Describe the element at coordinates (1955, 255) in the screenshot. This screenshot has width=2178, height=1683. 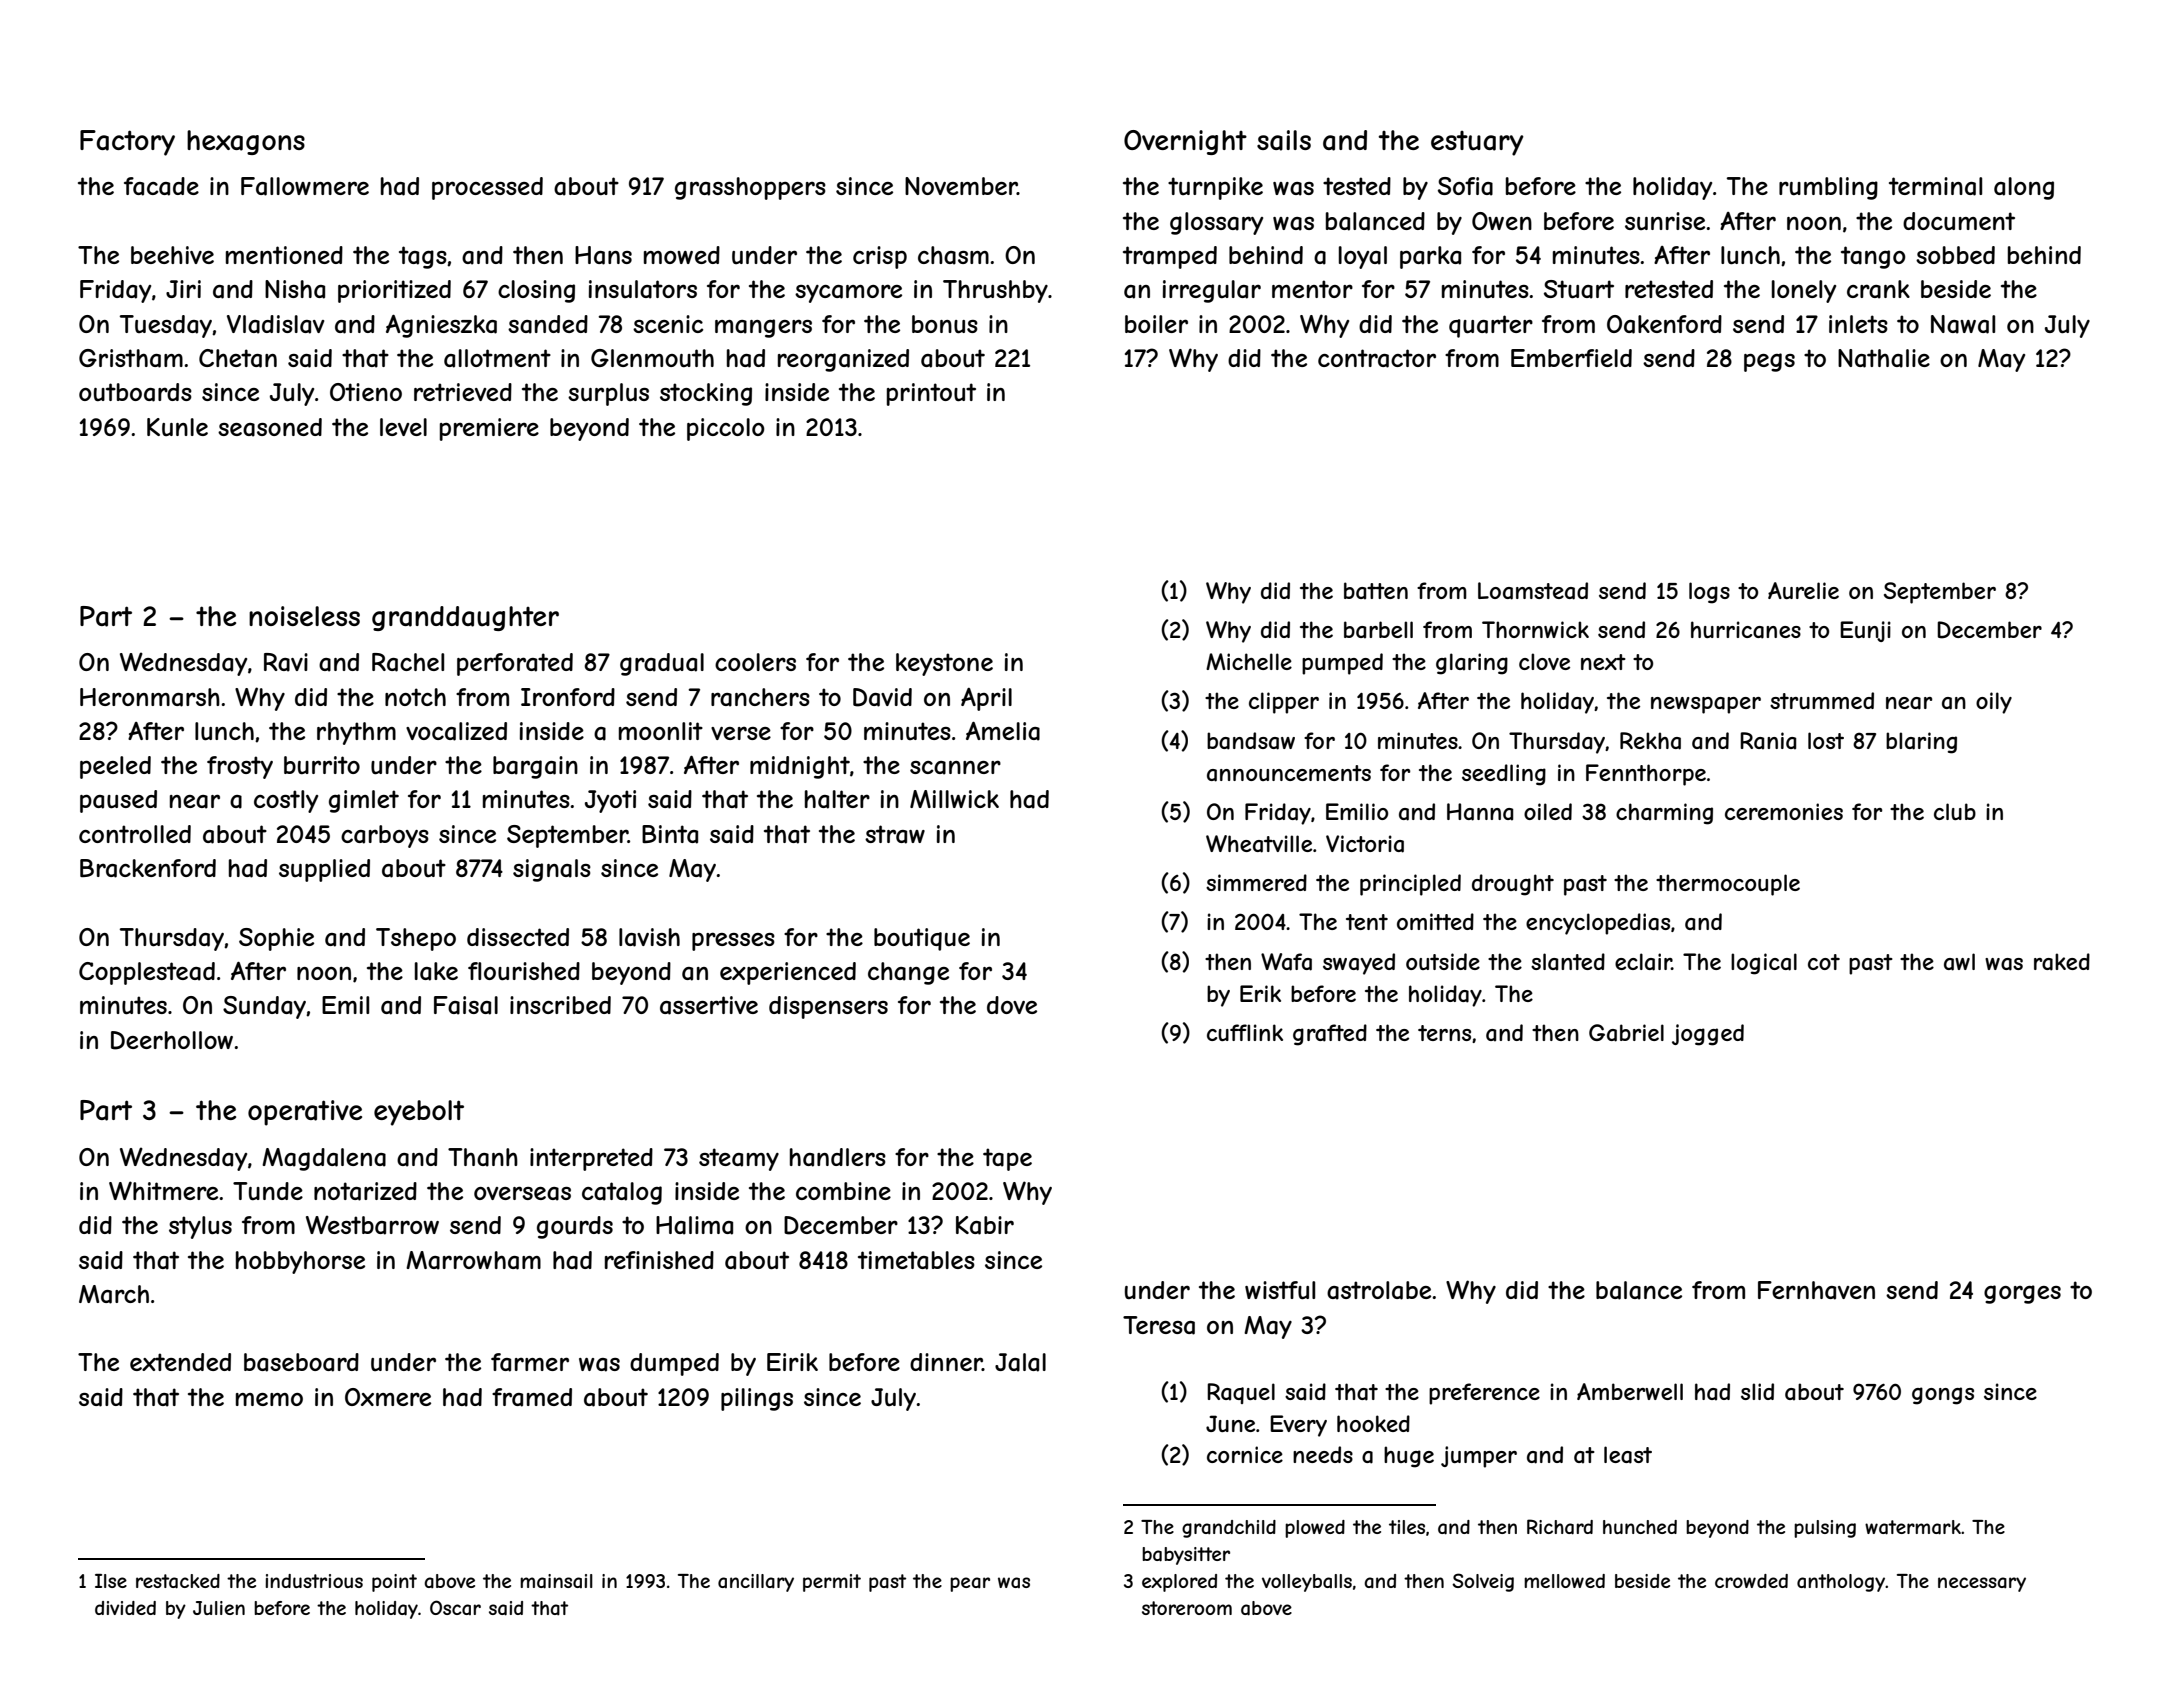
I see `sobbed` at that location.
